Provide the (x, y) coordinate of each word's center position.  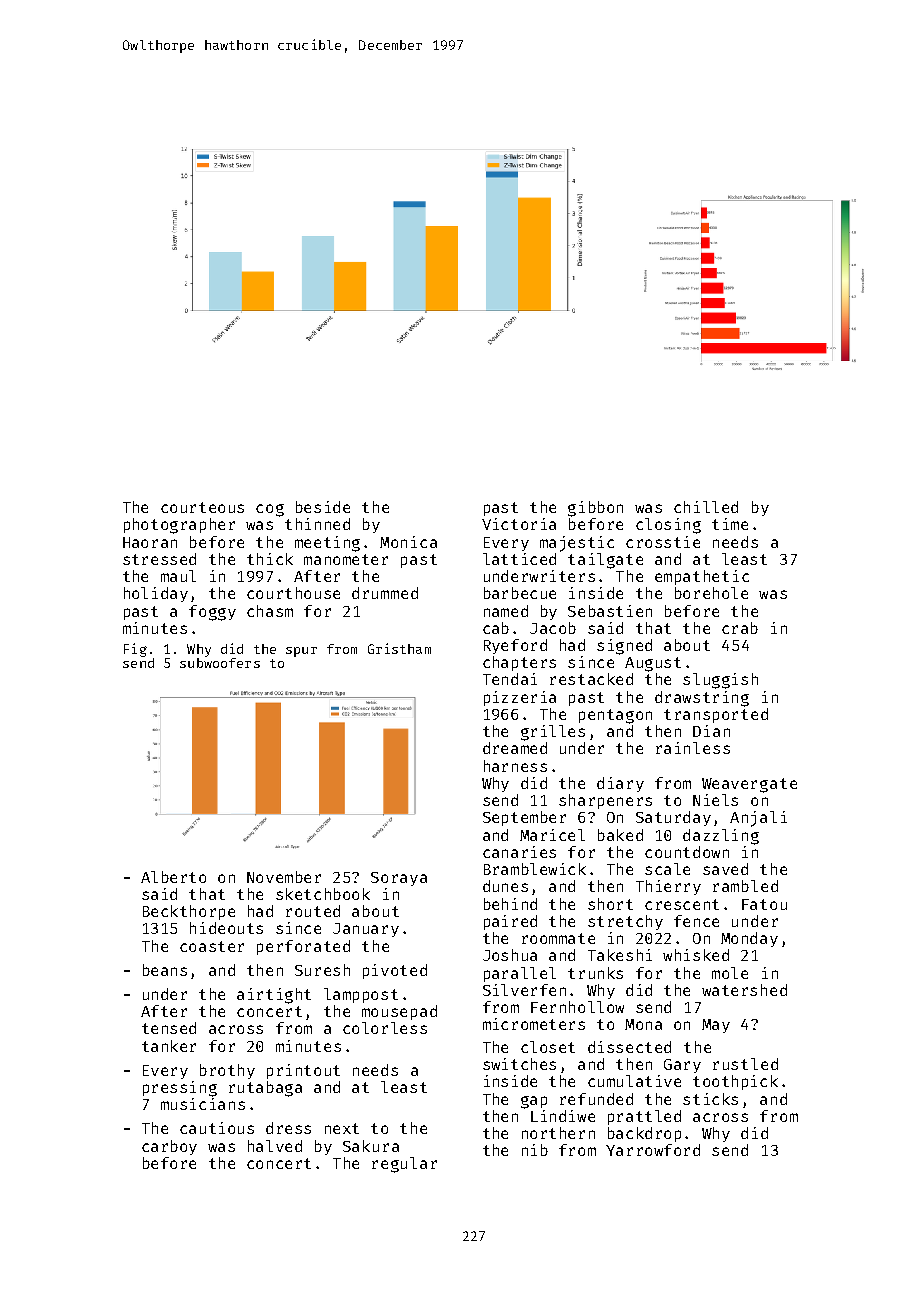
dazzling (721, 837)
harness (515, 766)
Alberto (173, 877)
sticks (710, 1099)
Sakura (371, 1146)
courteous (202, 507)
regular (404, 1165)
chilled (706, 507)
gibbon (595, 509)
